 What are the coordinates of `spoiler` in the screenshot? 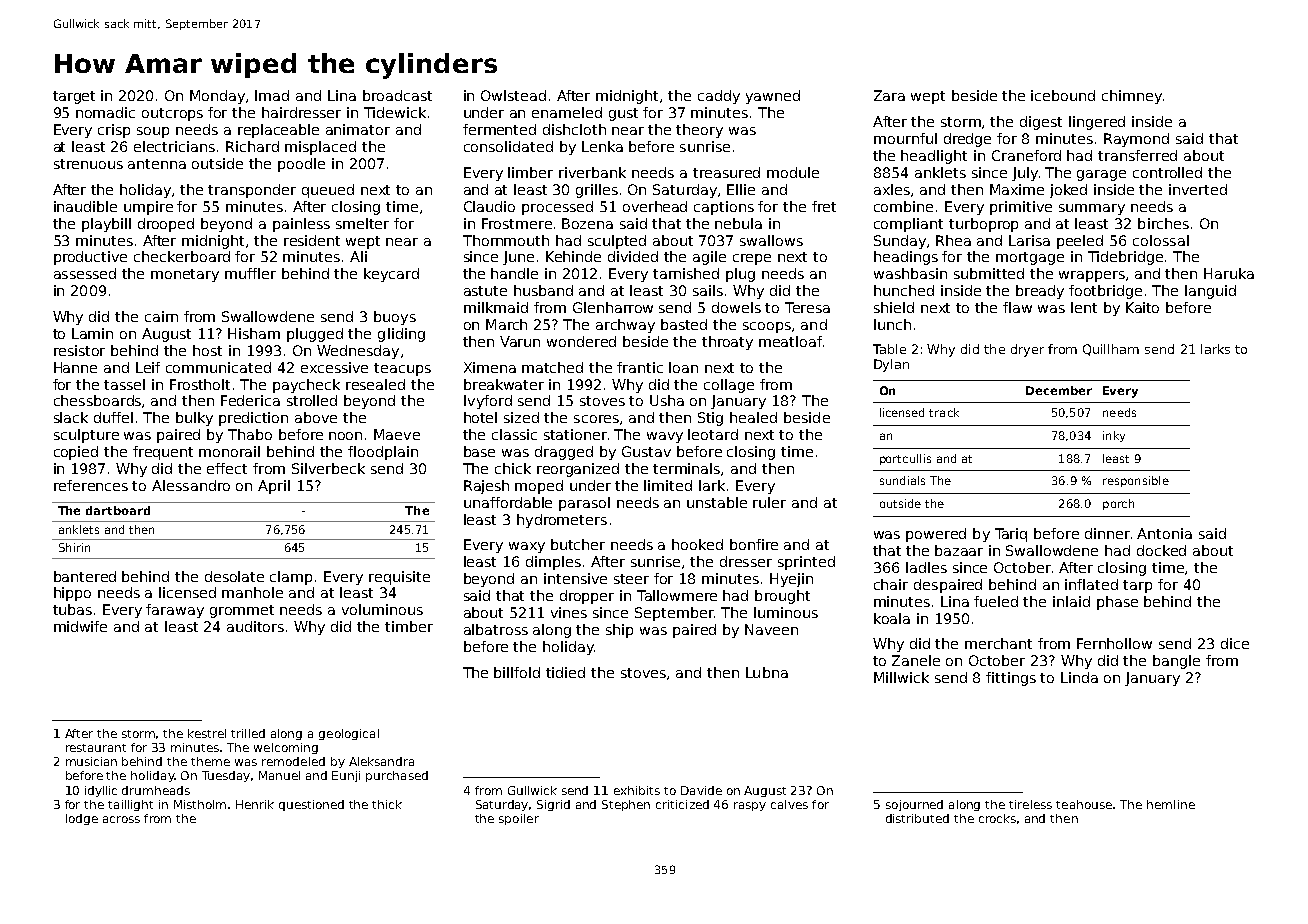 It's located at (519, 819).
